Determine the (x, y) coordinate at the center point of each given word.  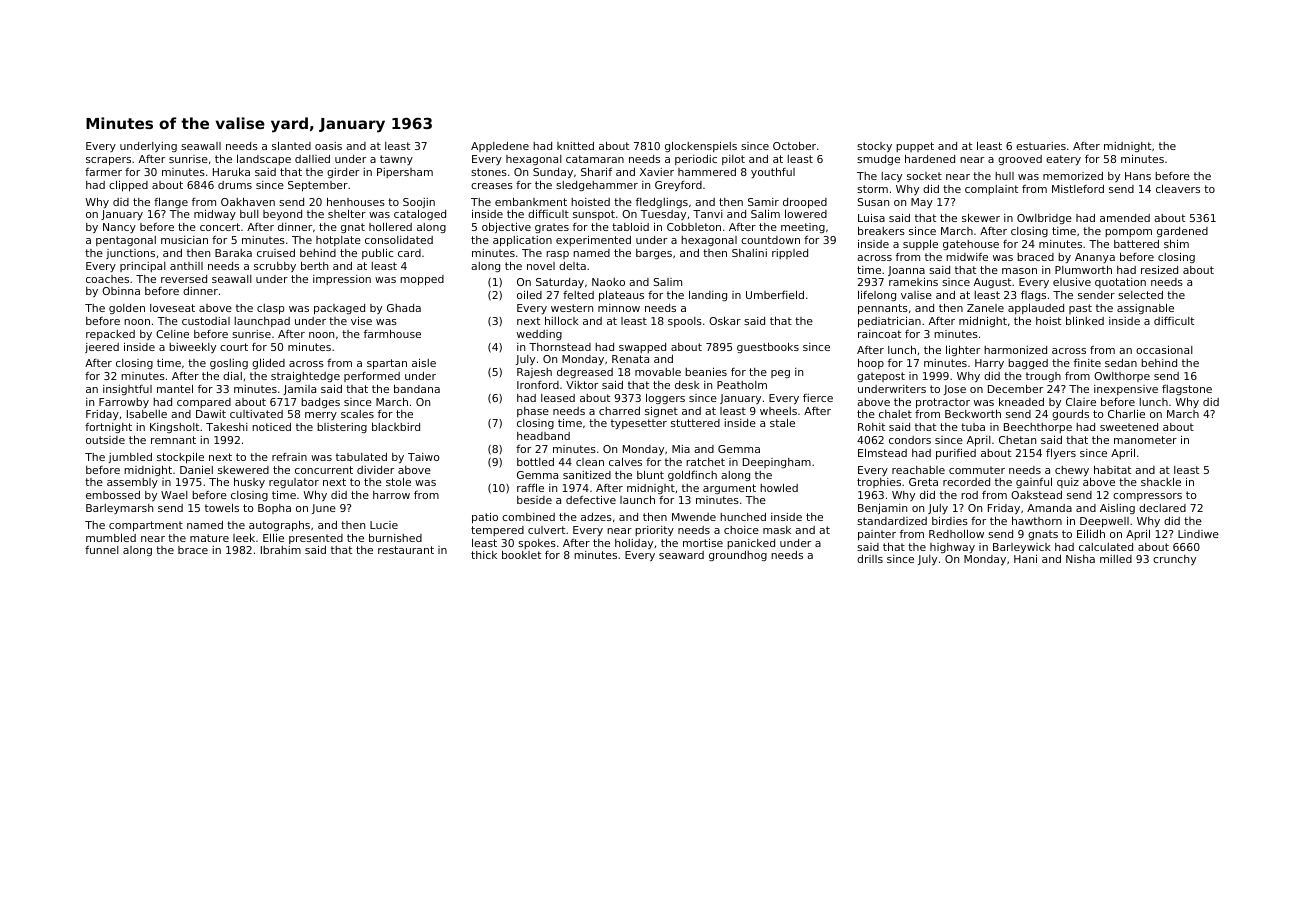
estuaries (1041, 146)
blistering (342, 428)
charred (619, 411)
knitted (575, 146)
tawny (396, 160)
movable (658, 372)
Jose (955, 390)
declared (1162, 508)
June (324, 509)
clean (590, 462)
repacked (110, 335)
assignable (1145, 309)
